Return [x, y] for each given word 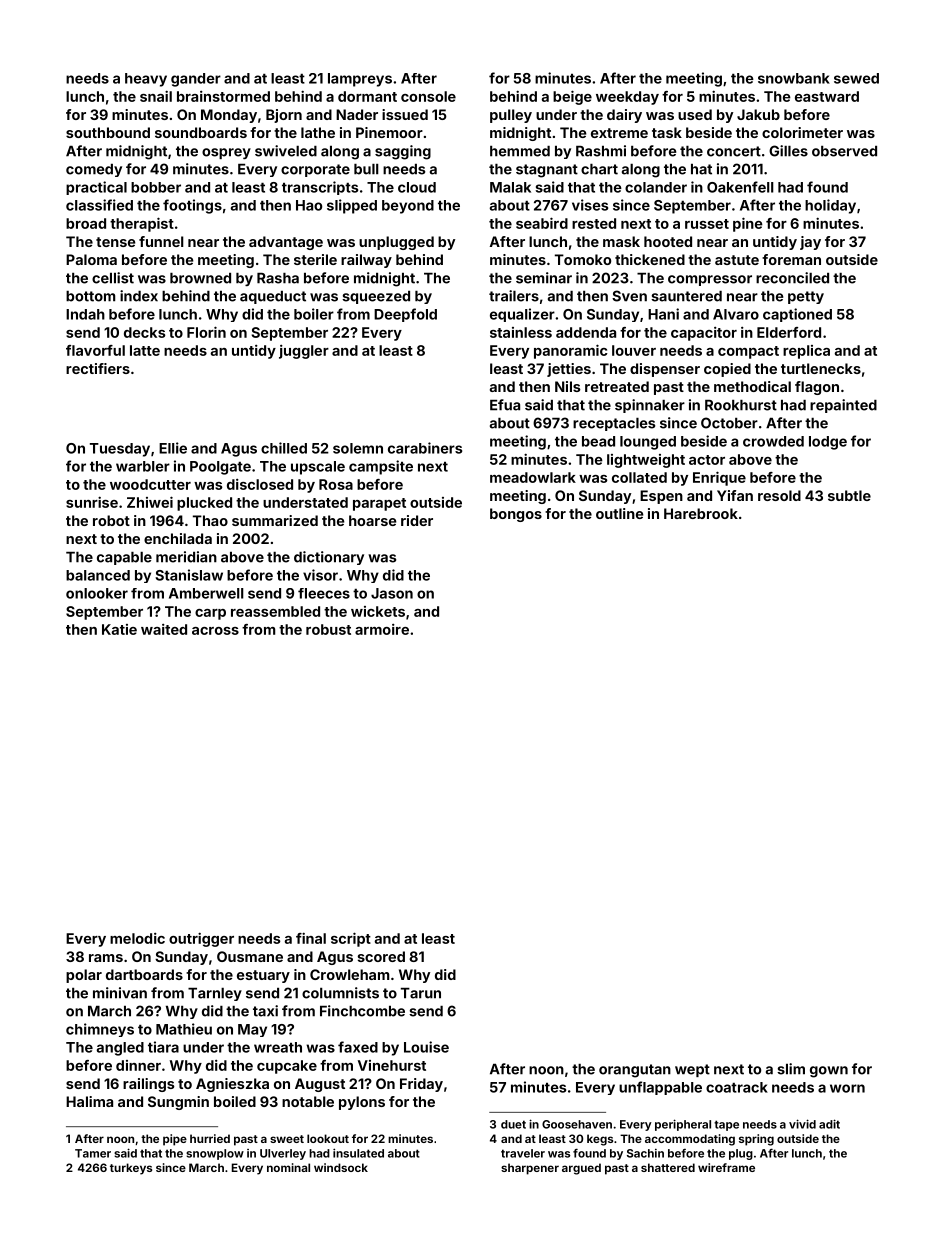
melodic [137, 938]
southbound [108, 132]
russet [707, 224]
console [428, 96]
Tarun [421, 993]
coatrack [737, 1087]
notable [308, 1101]
